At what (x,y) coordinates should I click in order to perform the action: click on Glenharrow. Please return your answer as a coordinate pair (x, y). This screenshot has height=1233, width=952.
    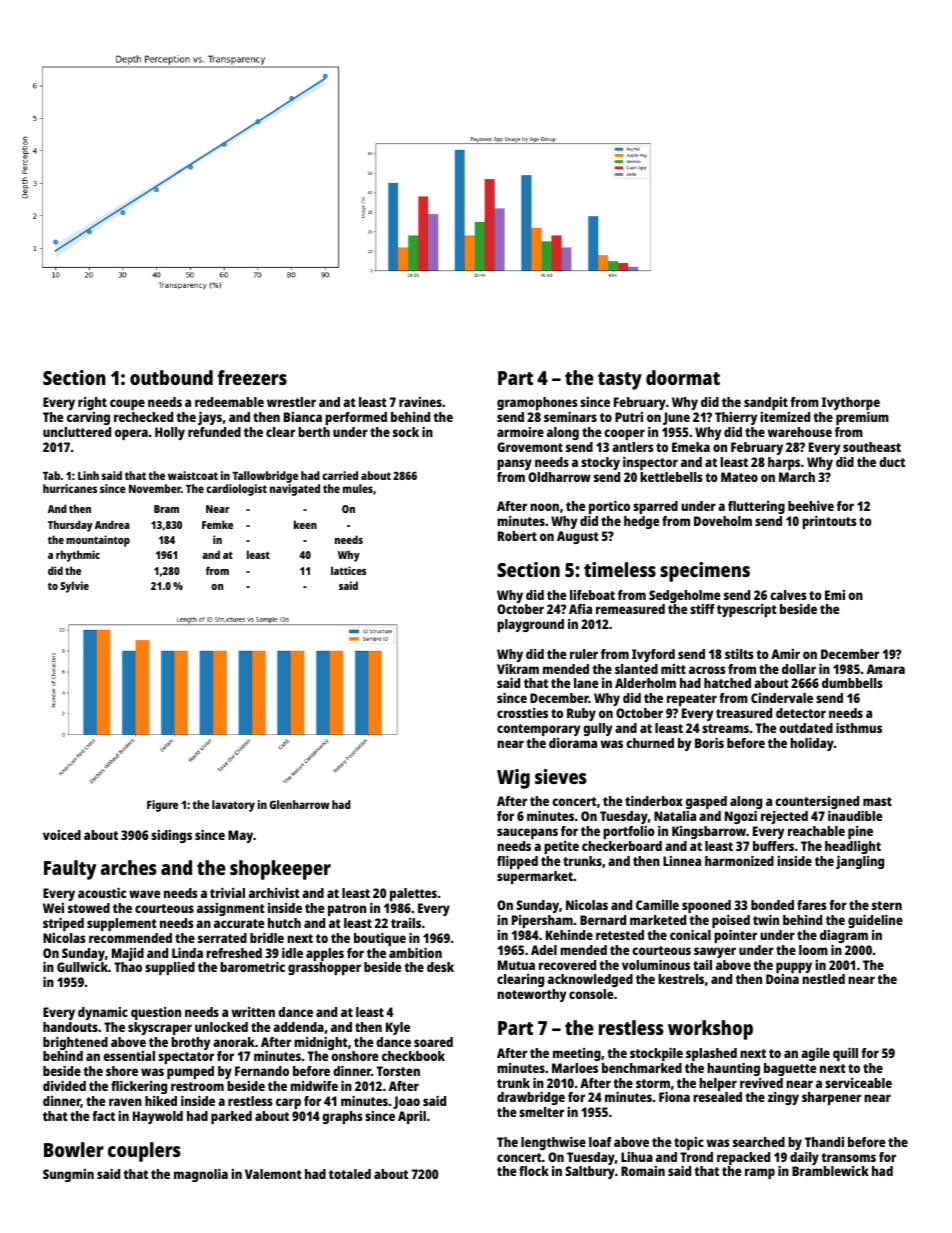
    Looking at the image, I should click on (300, 804).
